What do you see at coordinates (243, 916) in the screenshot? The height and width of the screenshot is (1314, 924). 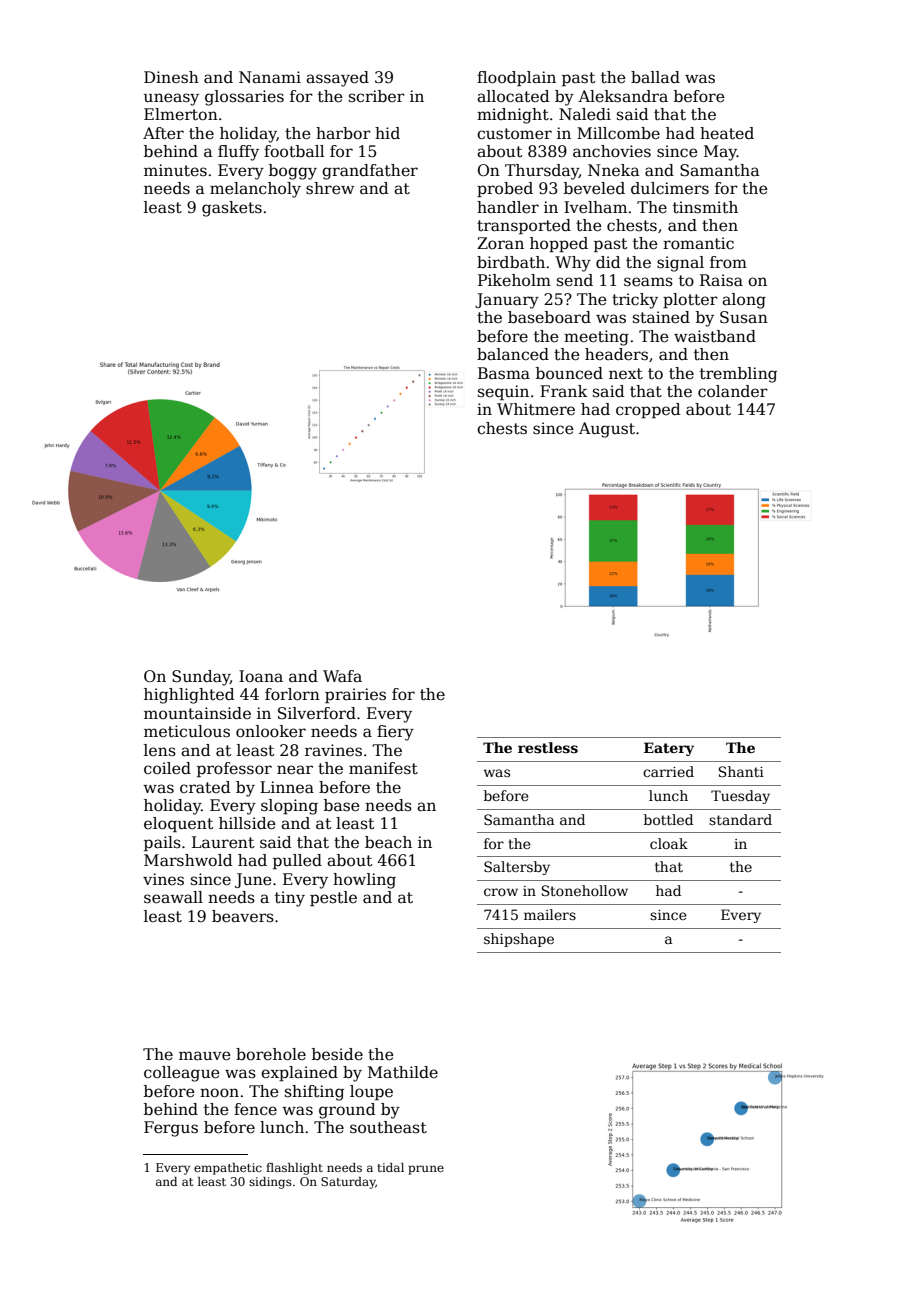 I see `beavers` at bounding box center [243, 916].
